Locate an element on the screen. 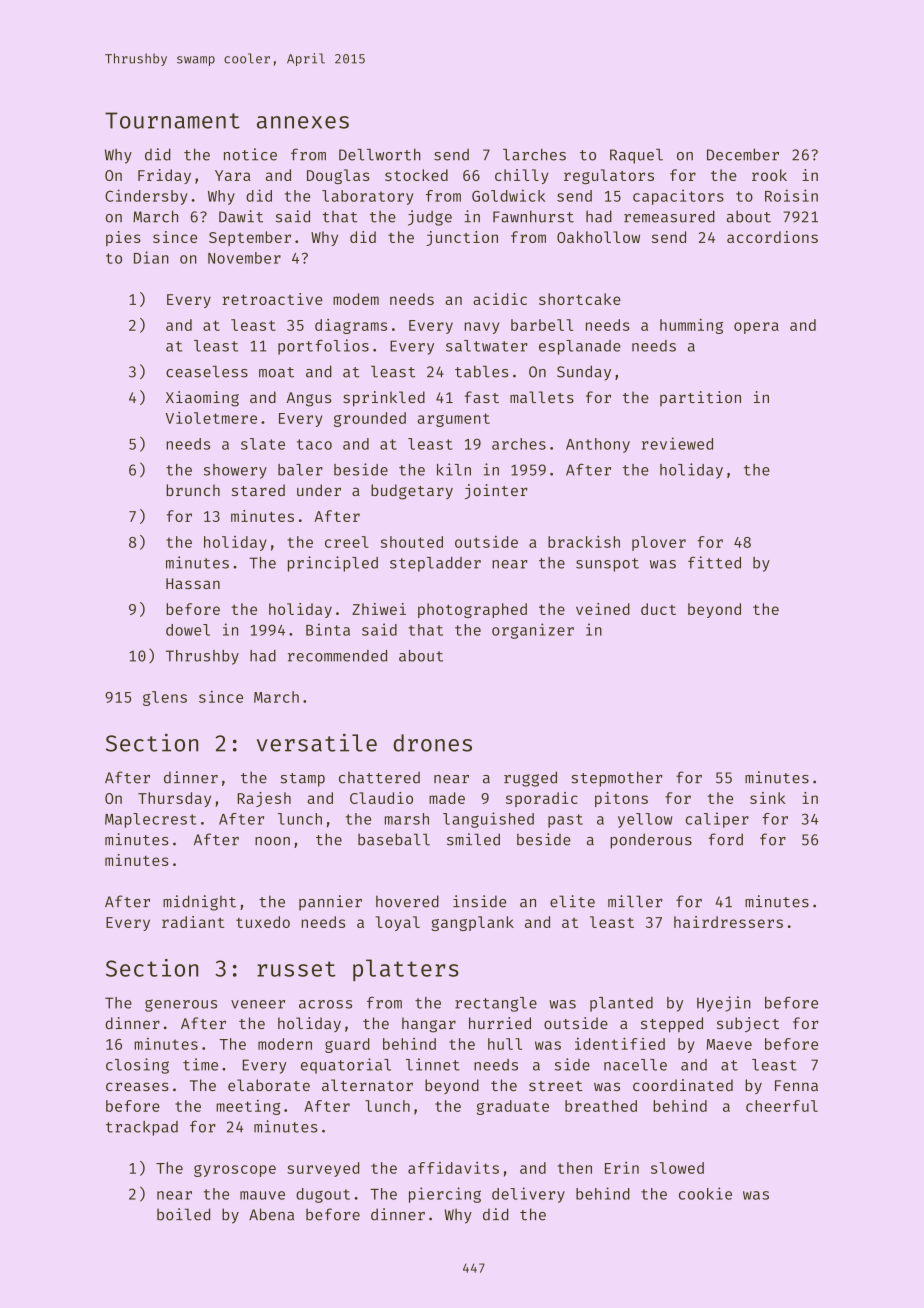  delivery is located at coordinates (528, 1195).
